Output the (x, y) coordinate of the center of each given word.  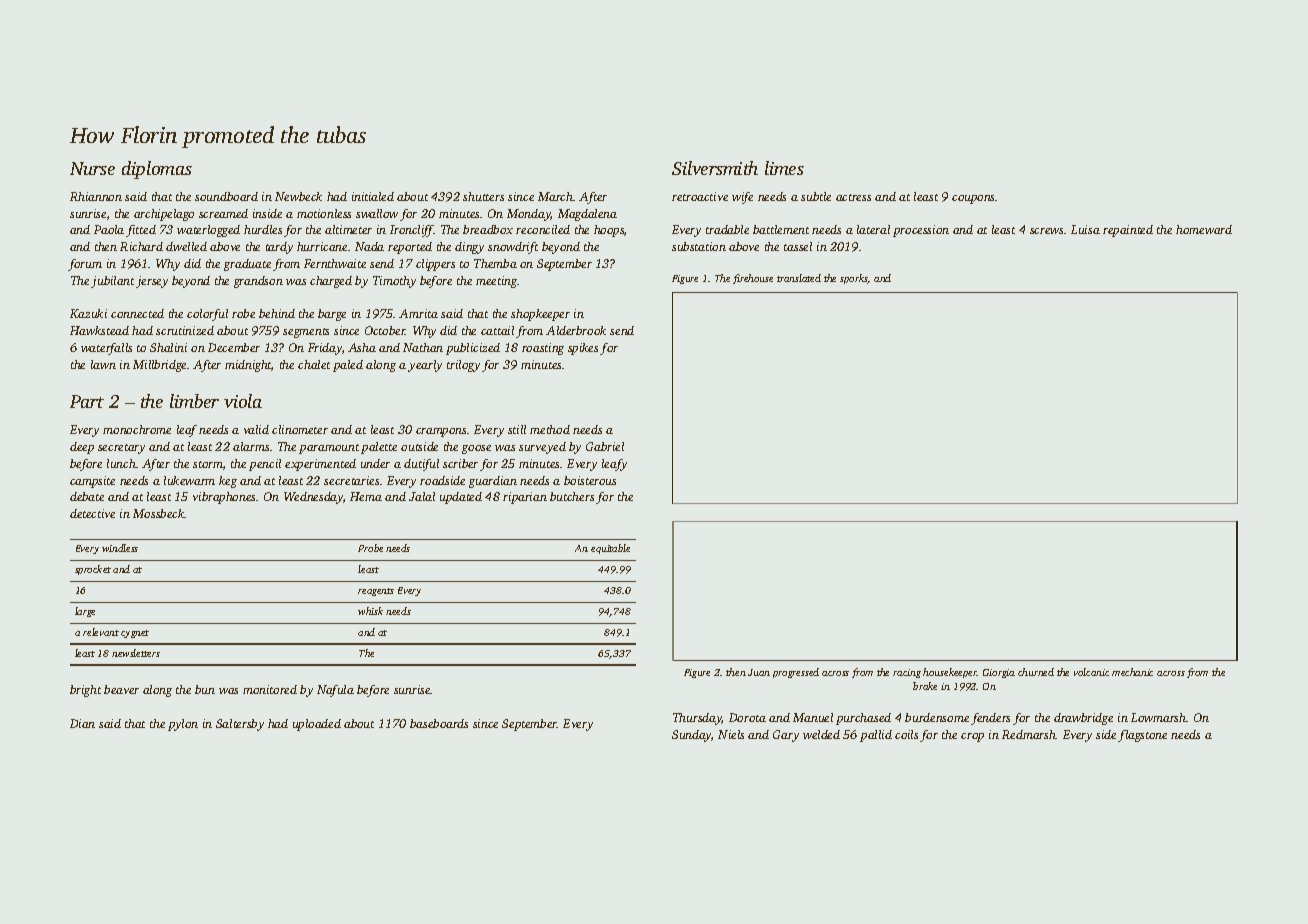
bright (85, 691)
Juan (759, 672)
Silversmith (715, 168)
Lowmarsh (1158, 717)
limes (784, 168)
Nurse (92, 168)
